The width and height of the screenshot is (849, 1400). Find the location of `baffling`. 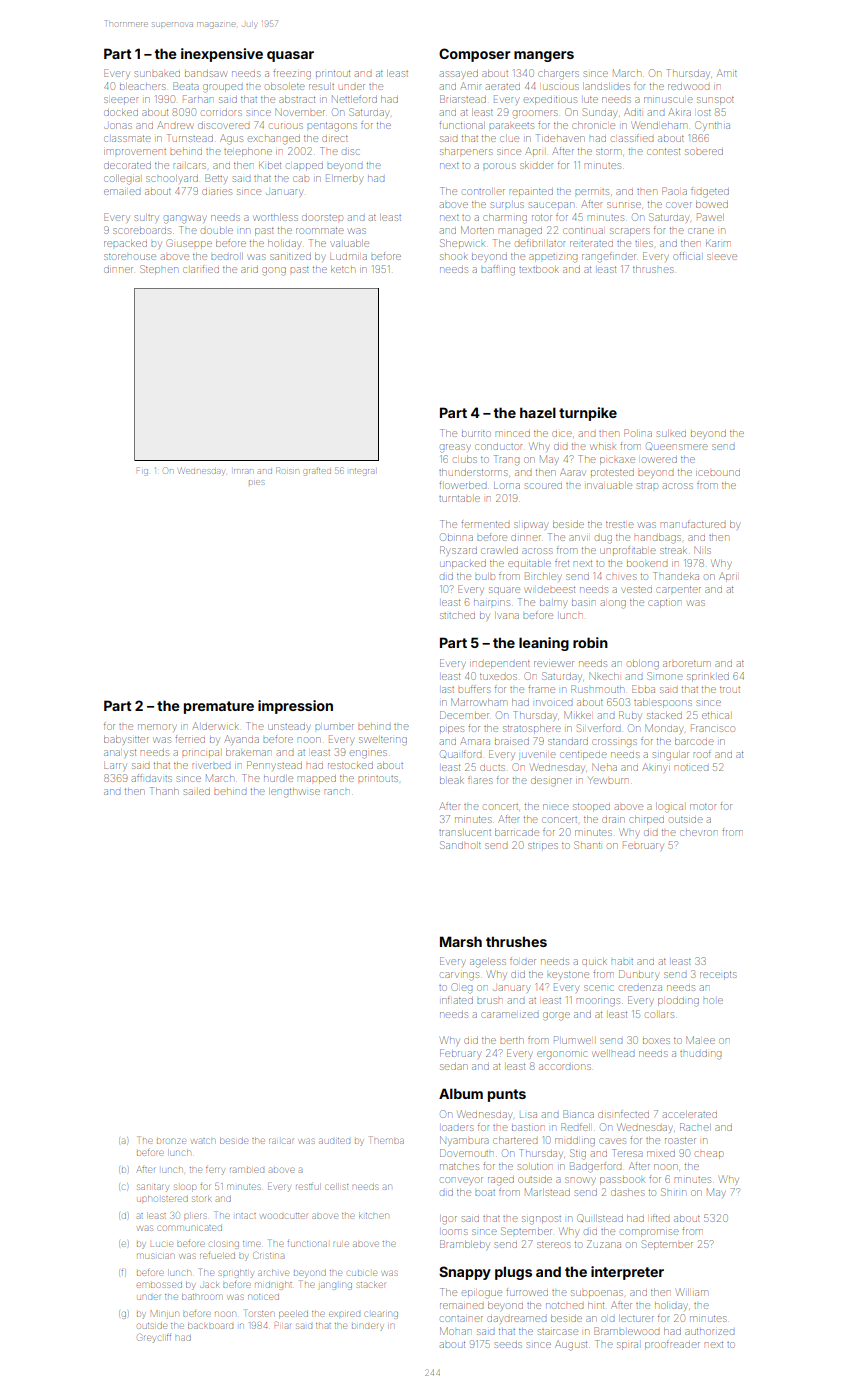

baffling is located at coordinates (498, 270).
